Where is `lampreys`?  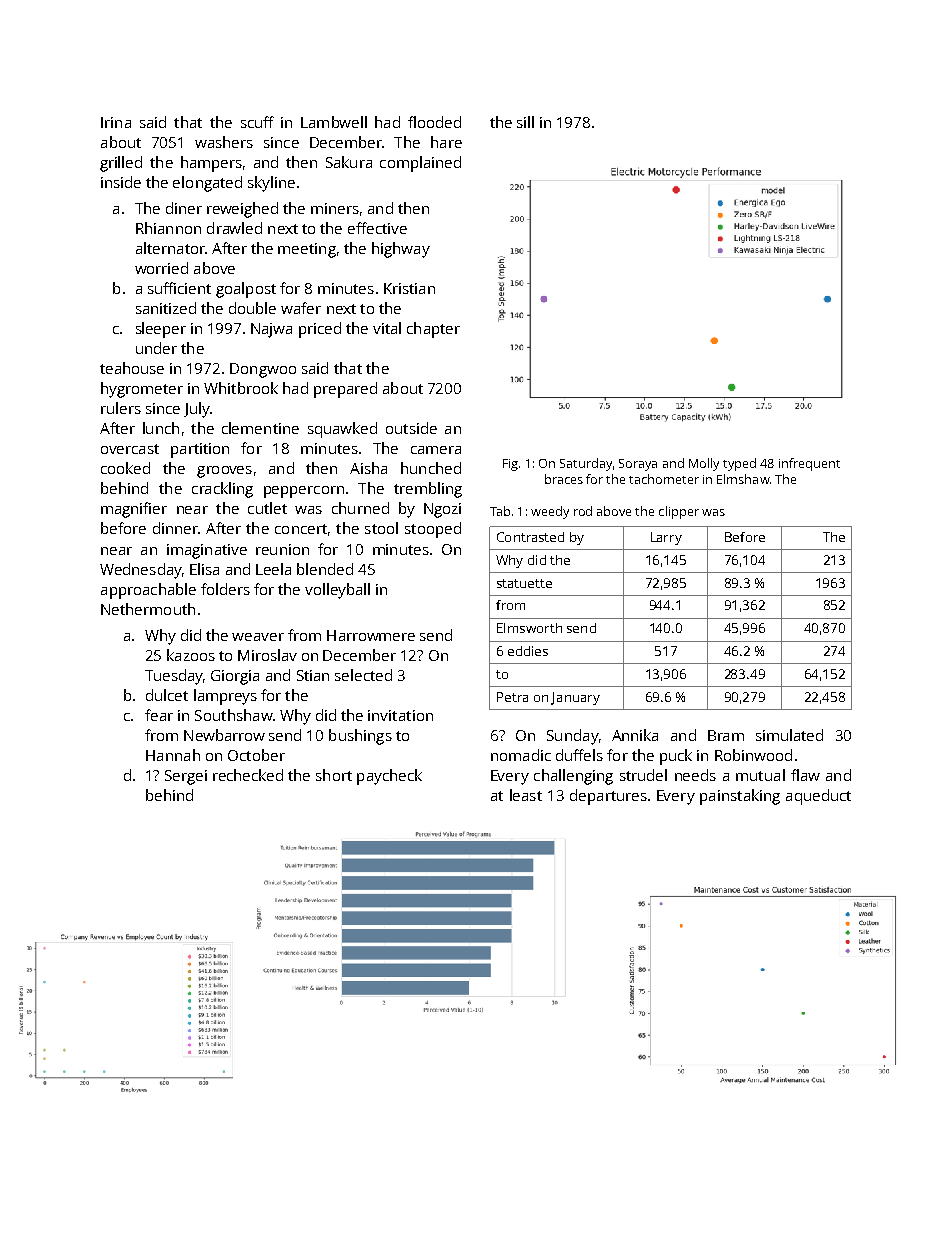
lampreys is located at coordinates (225, 697).
